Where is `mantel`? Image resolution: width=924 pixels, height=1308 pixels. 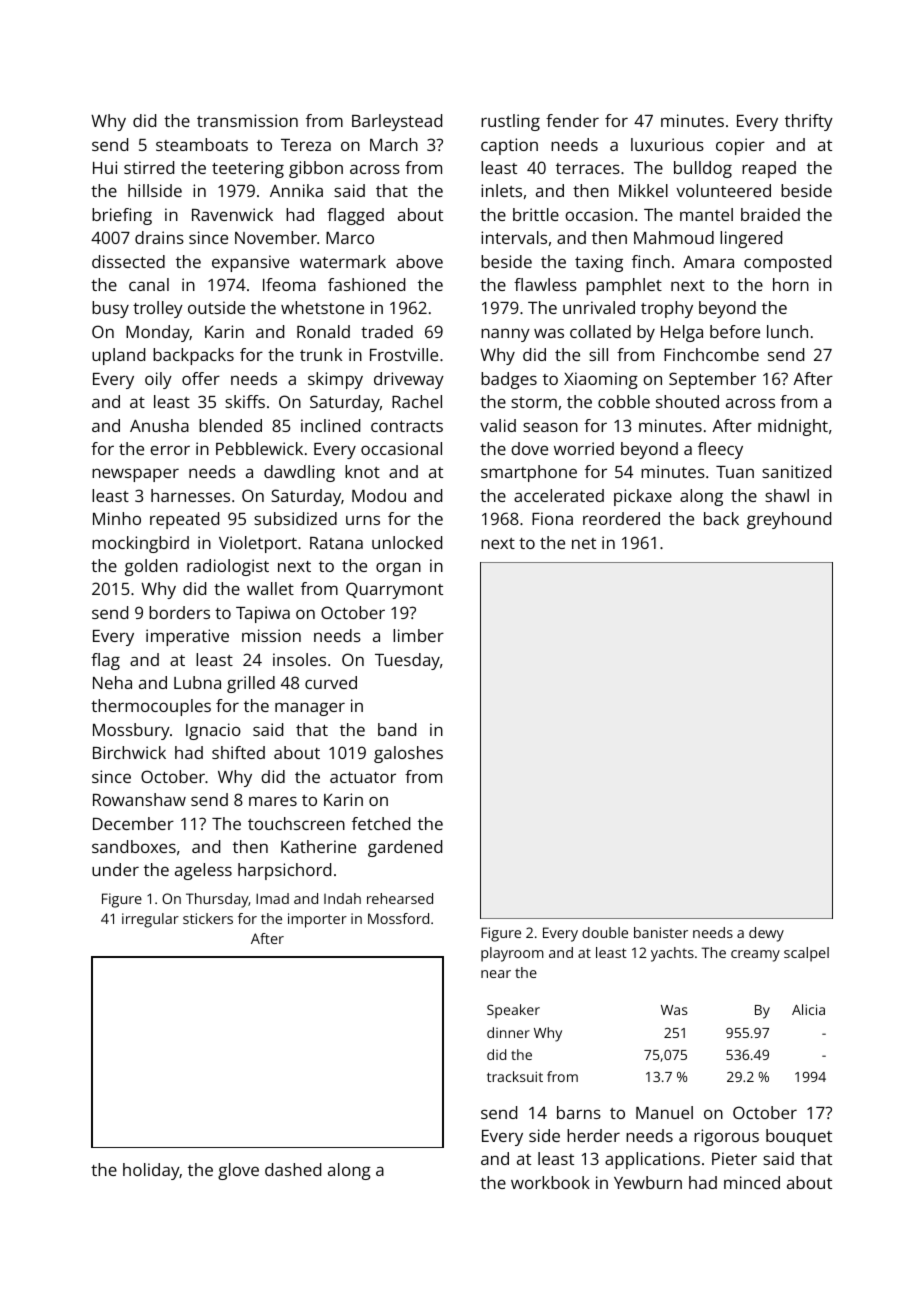 mantel is located at coordinates (706, 214).
